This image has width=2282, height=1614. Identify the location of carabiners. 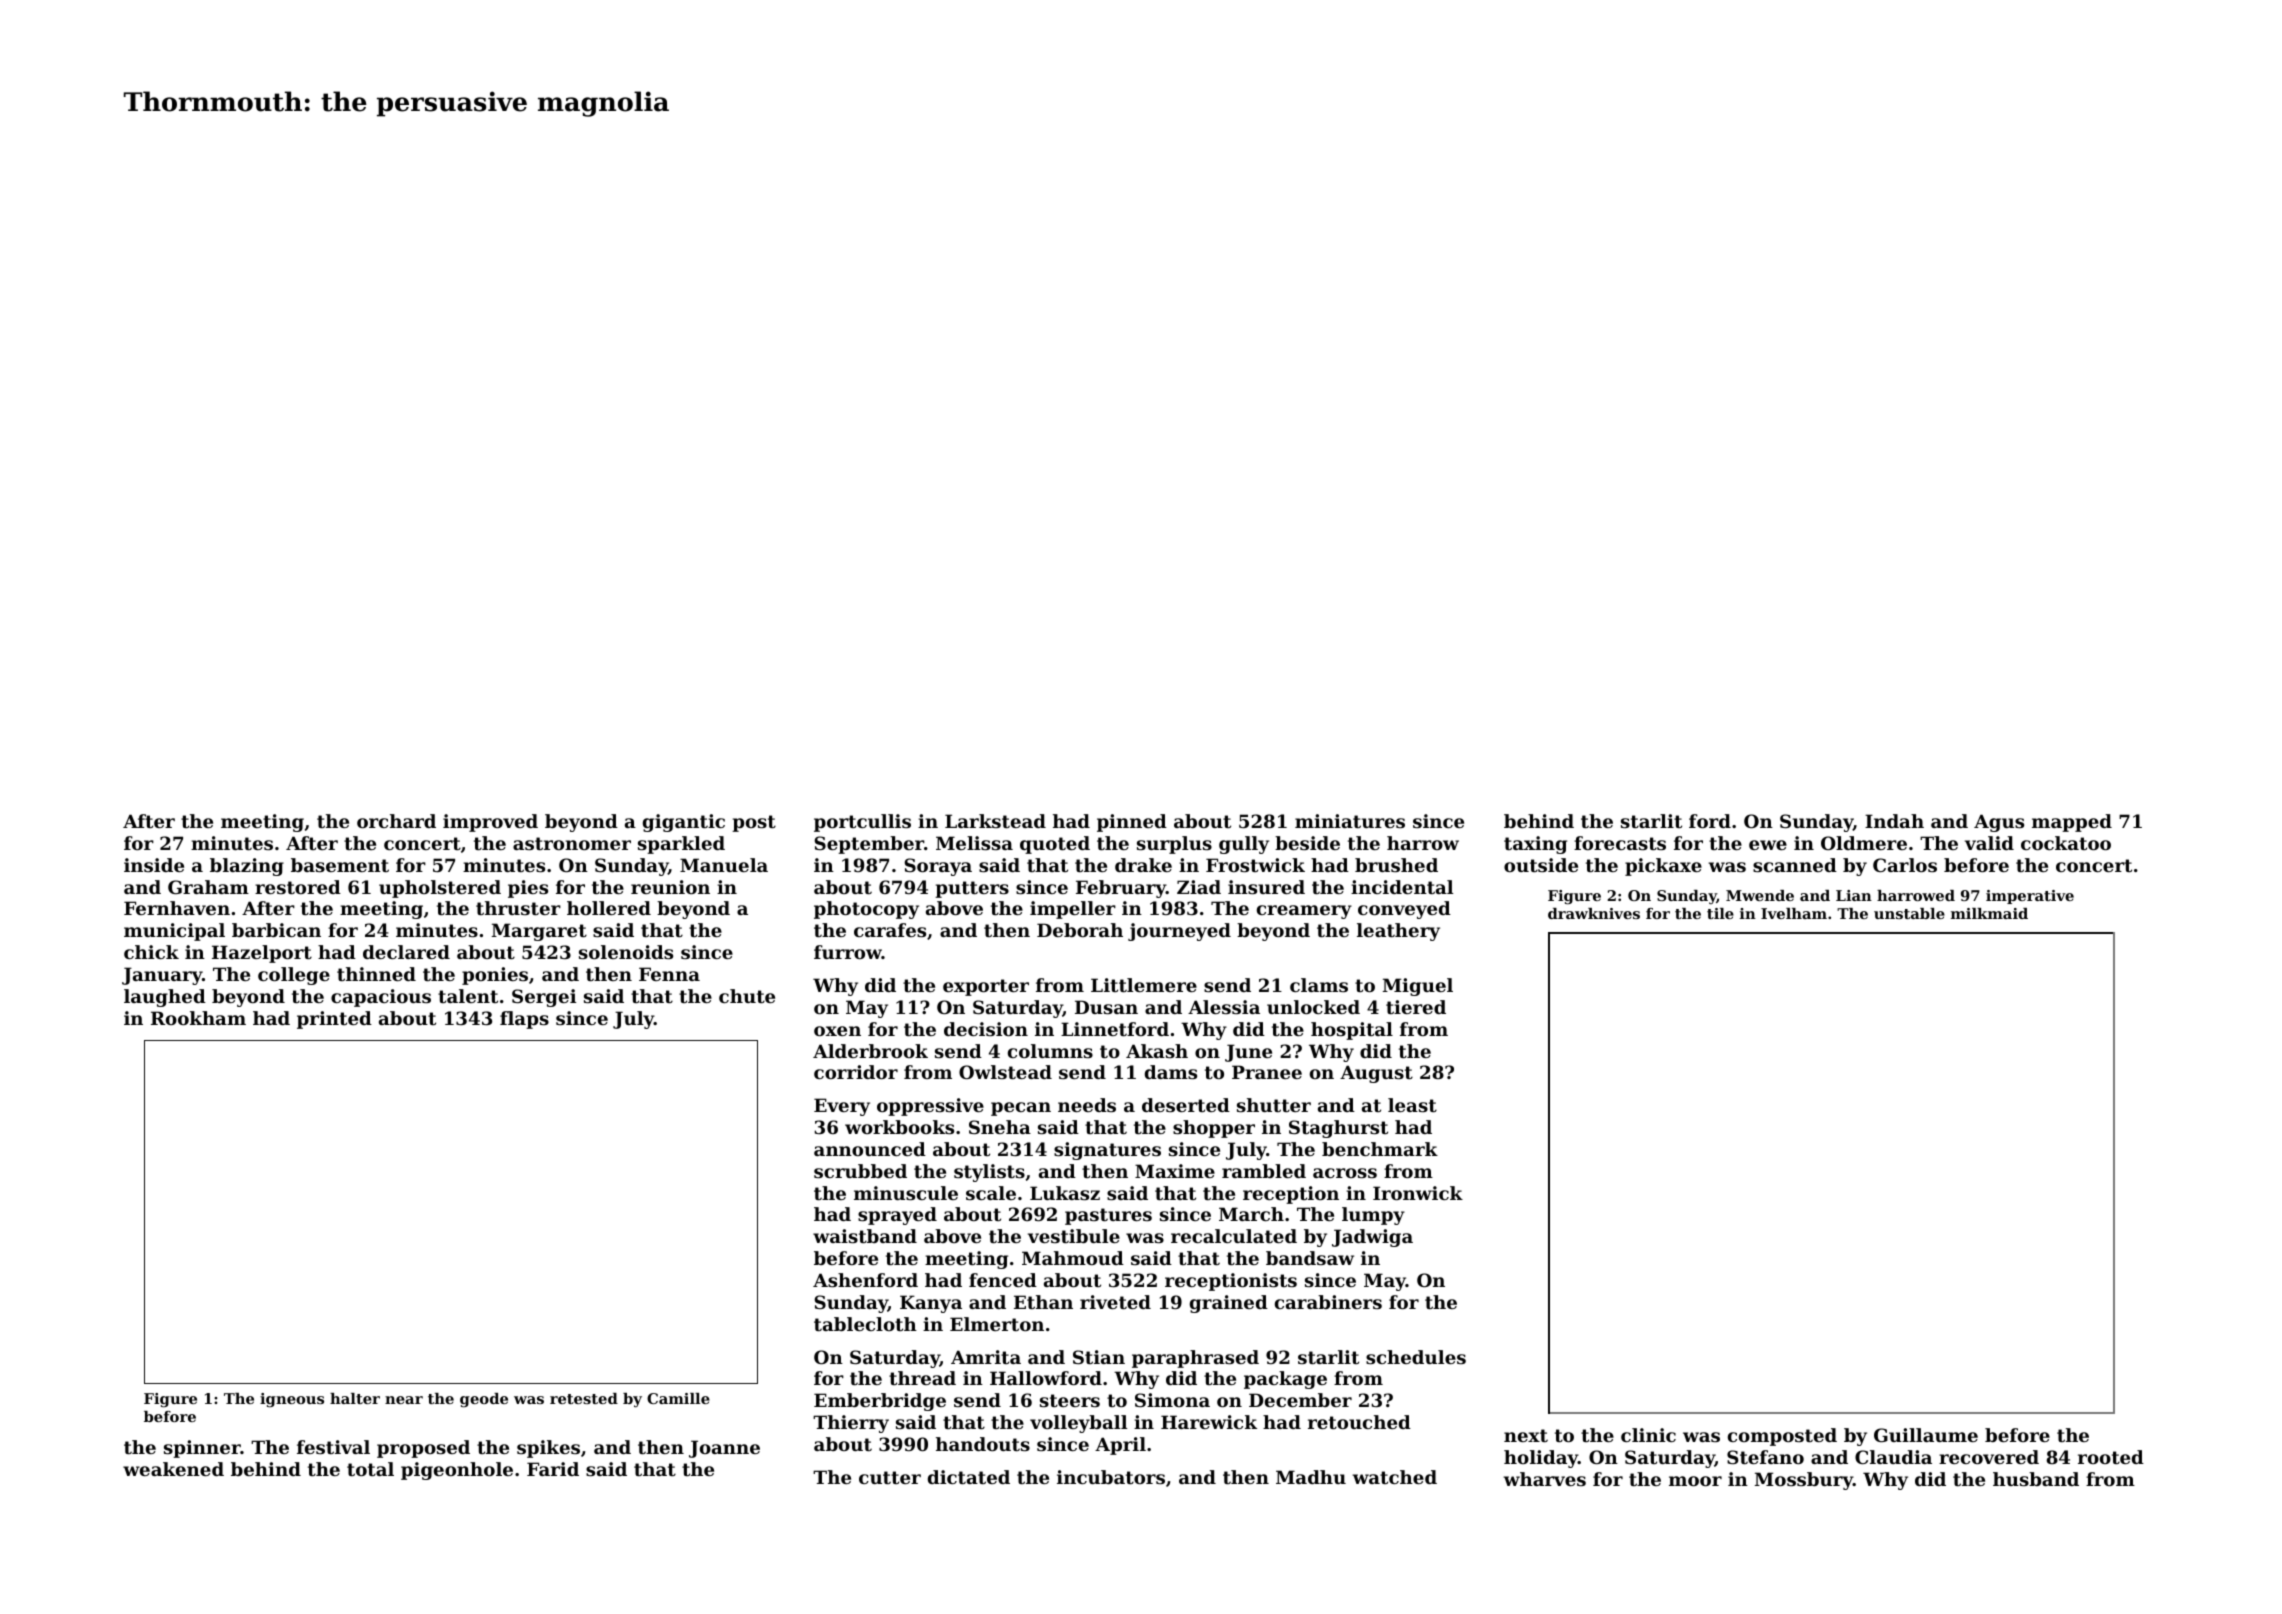
(1328, 1302).
